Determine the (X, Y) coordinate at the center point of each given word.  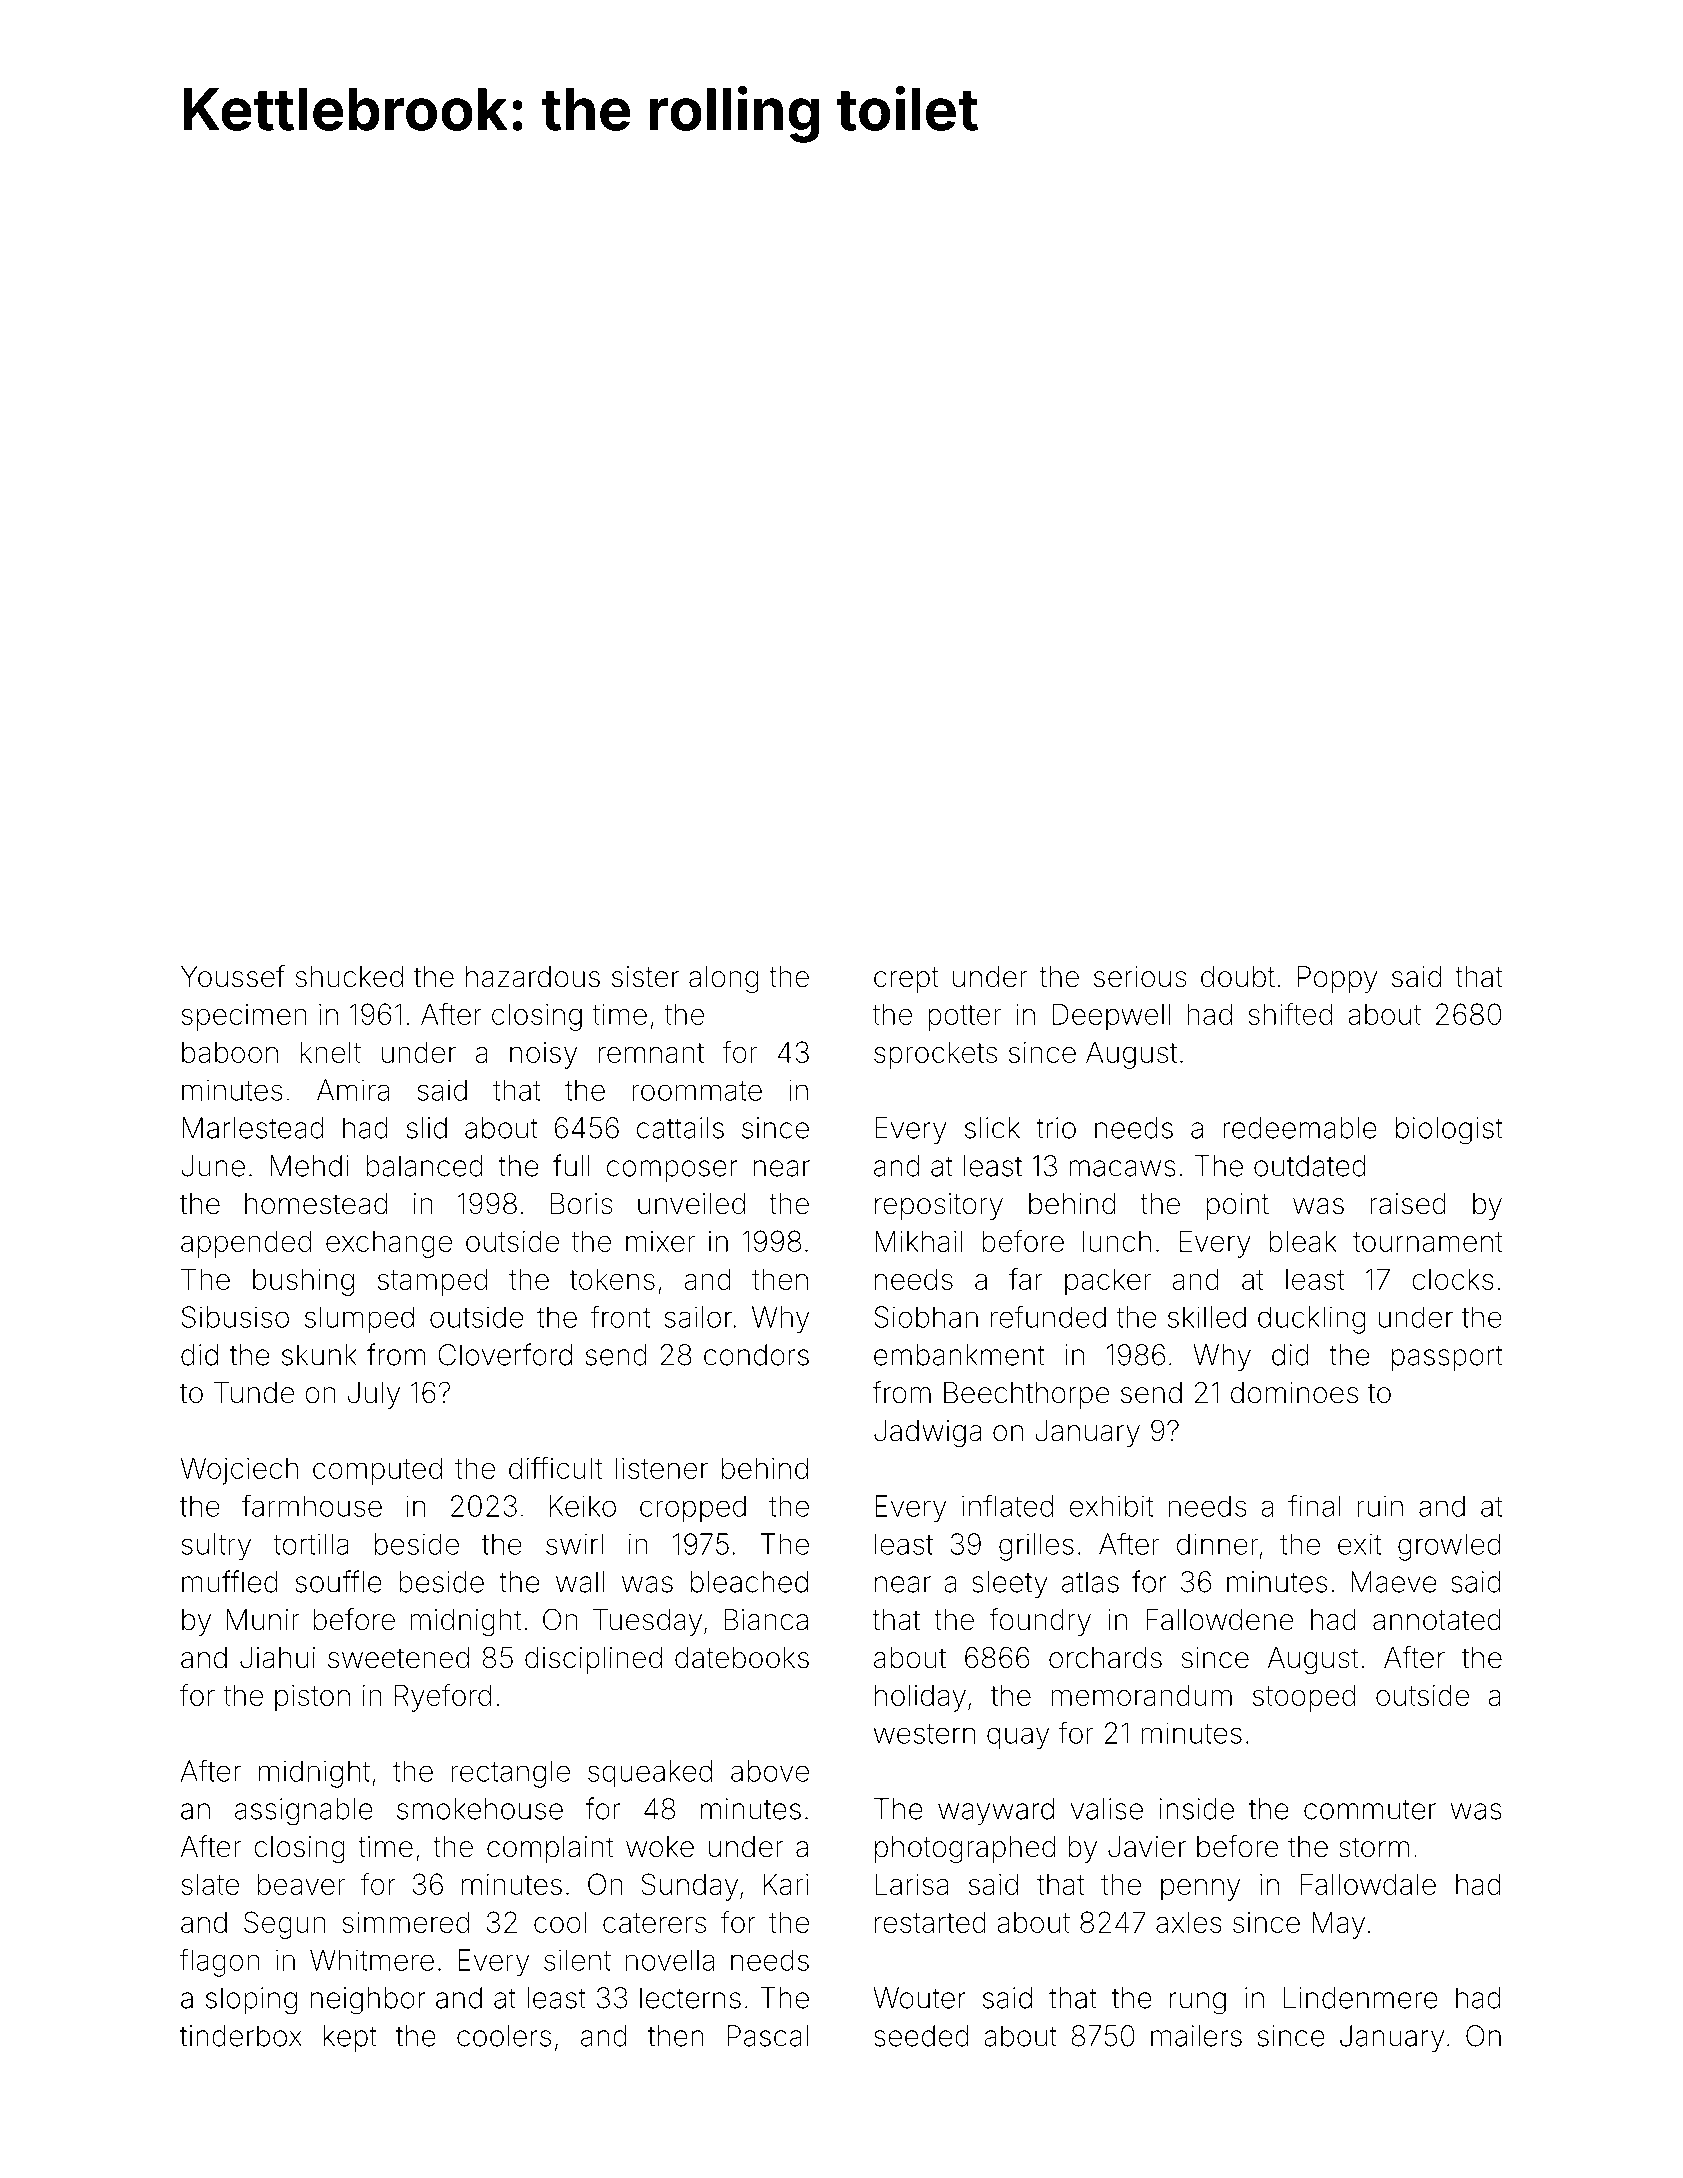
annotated (1437, 1620)
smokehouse (480, 1809)
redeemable (1300, 1128)
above (770, 1771)
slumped (359, 1320)
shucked (349, 977)
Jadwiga (927, 1433)
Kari (786, 1884)
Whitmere (372, 1960)
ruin (1380, 1506)
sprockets (935, 1055)
